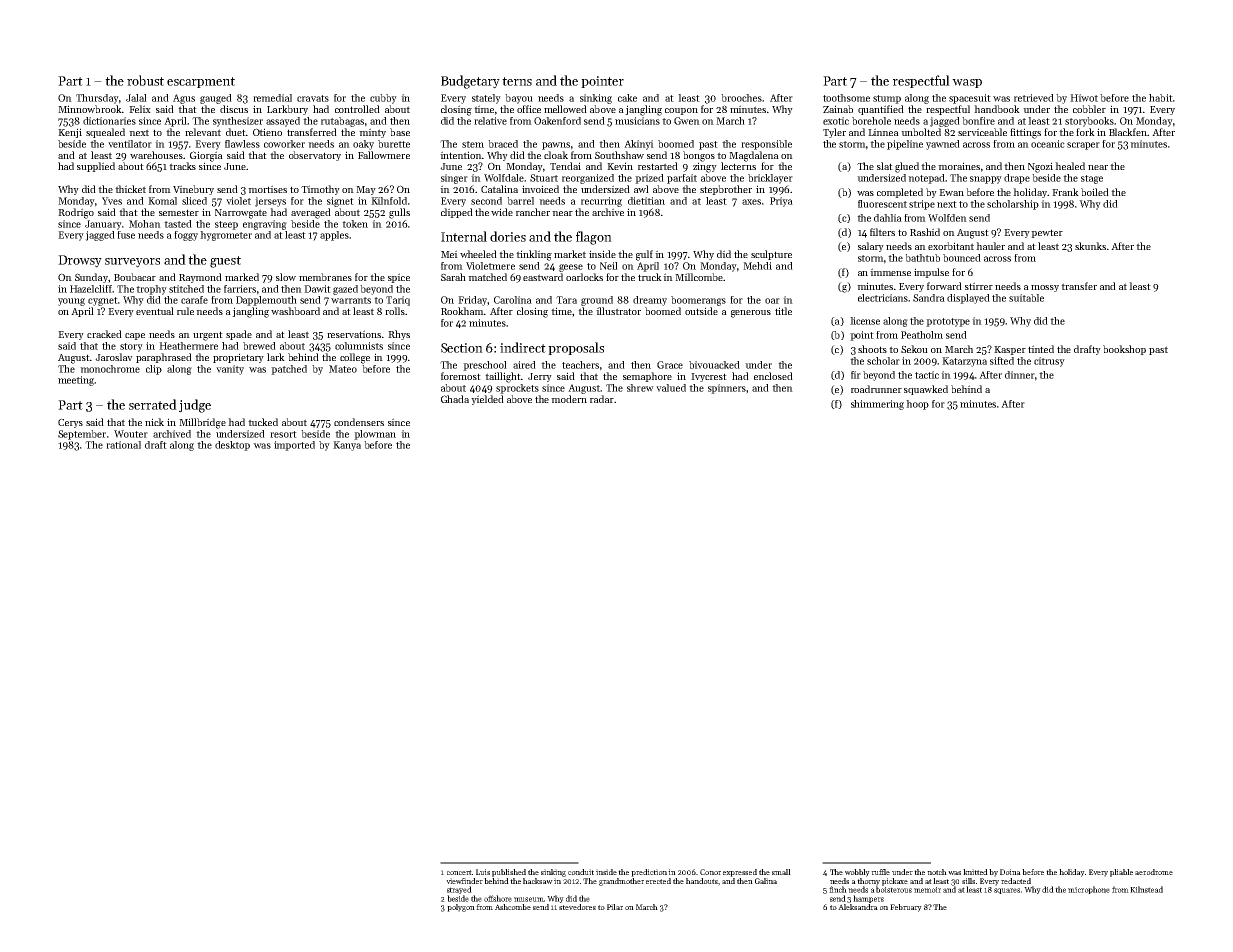 The height and width of the document is (952, 1233). What do you see at coordinates (781, 872) in the document?
I see `small` at bounding box center [781, 872].
